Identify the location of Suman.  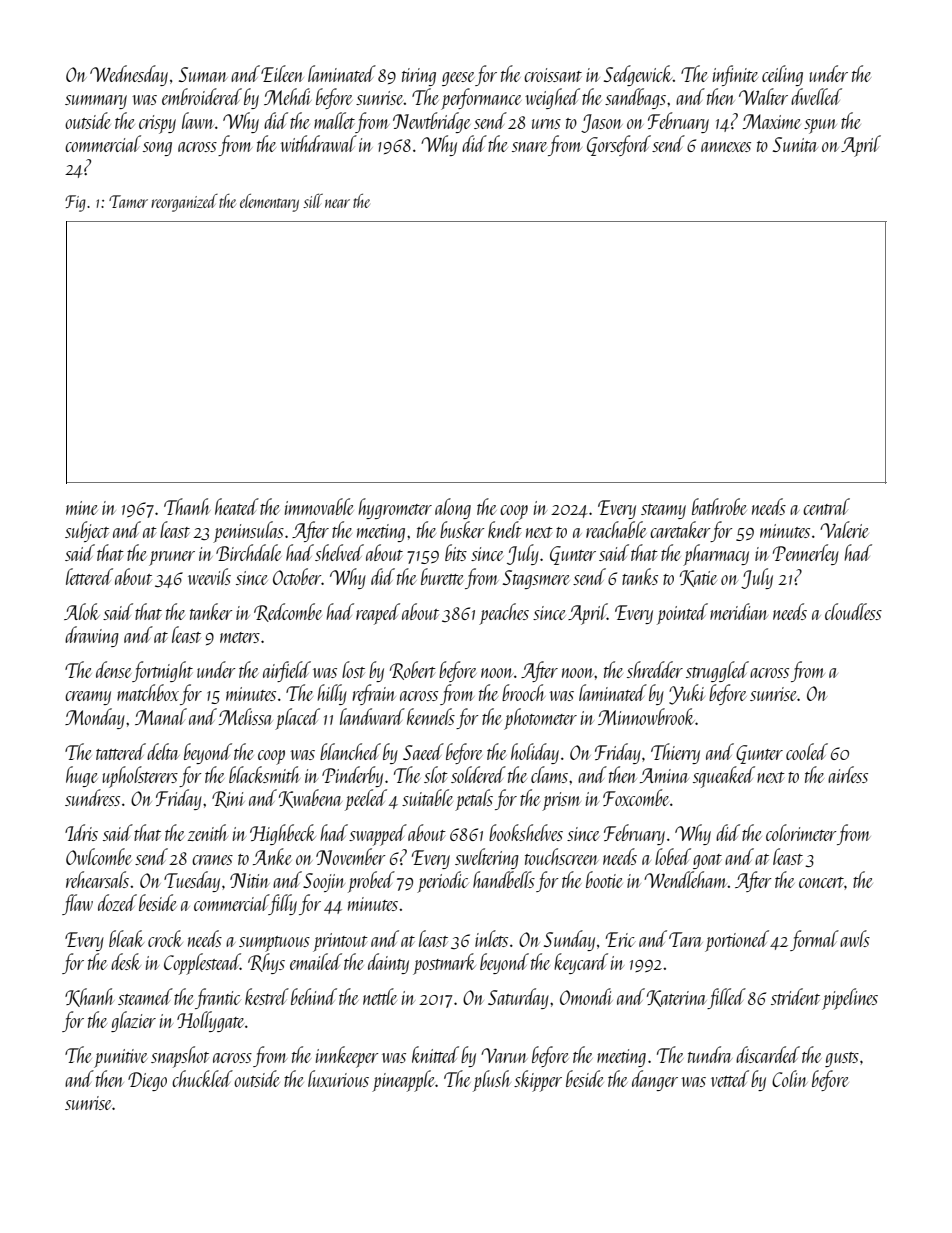
(203, 74).
